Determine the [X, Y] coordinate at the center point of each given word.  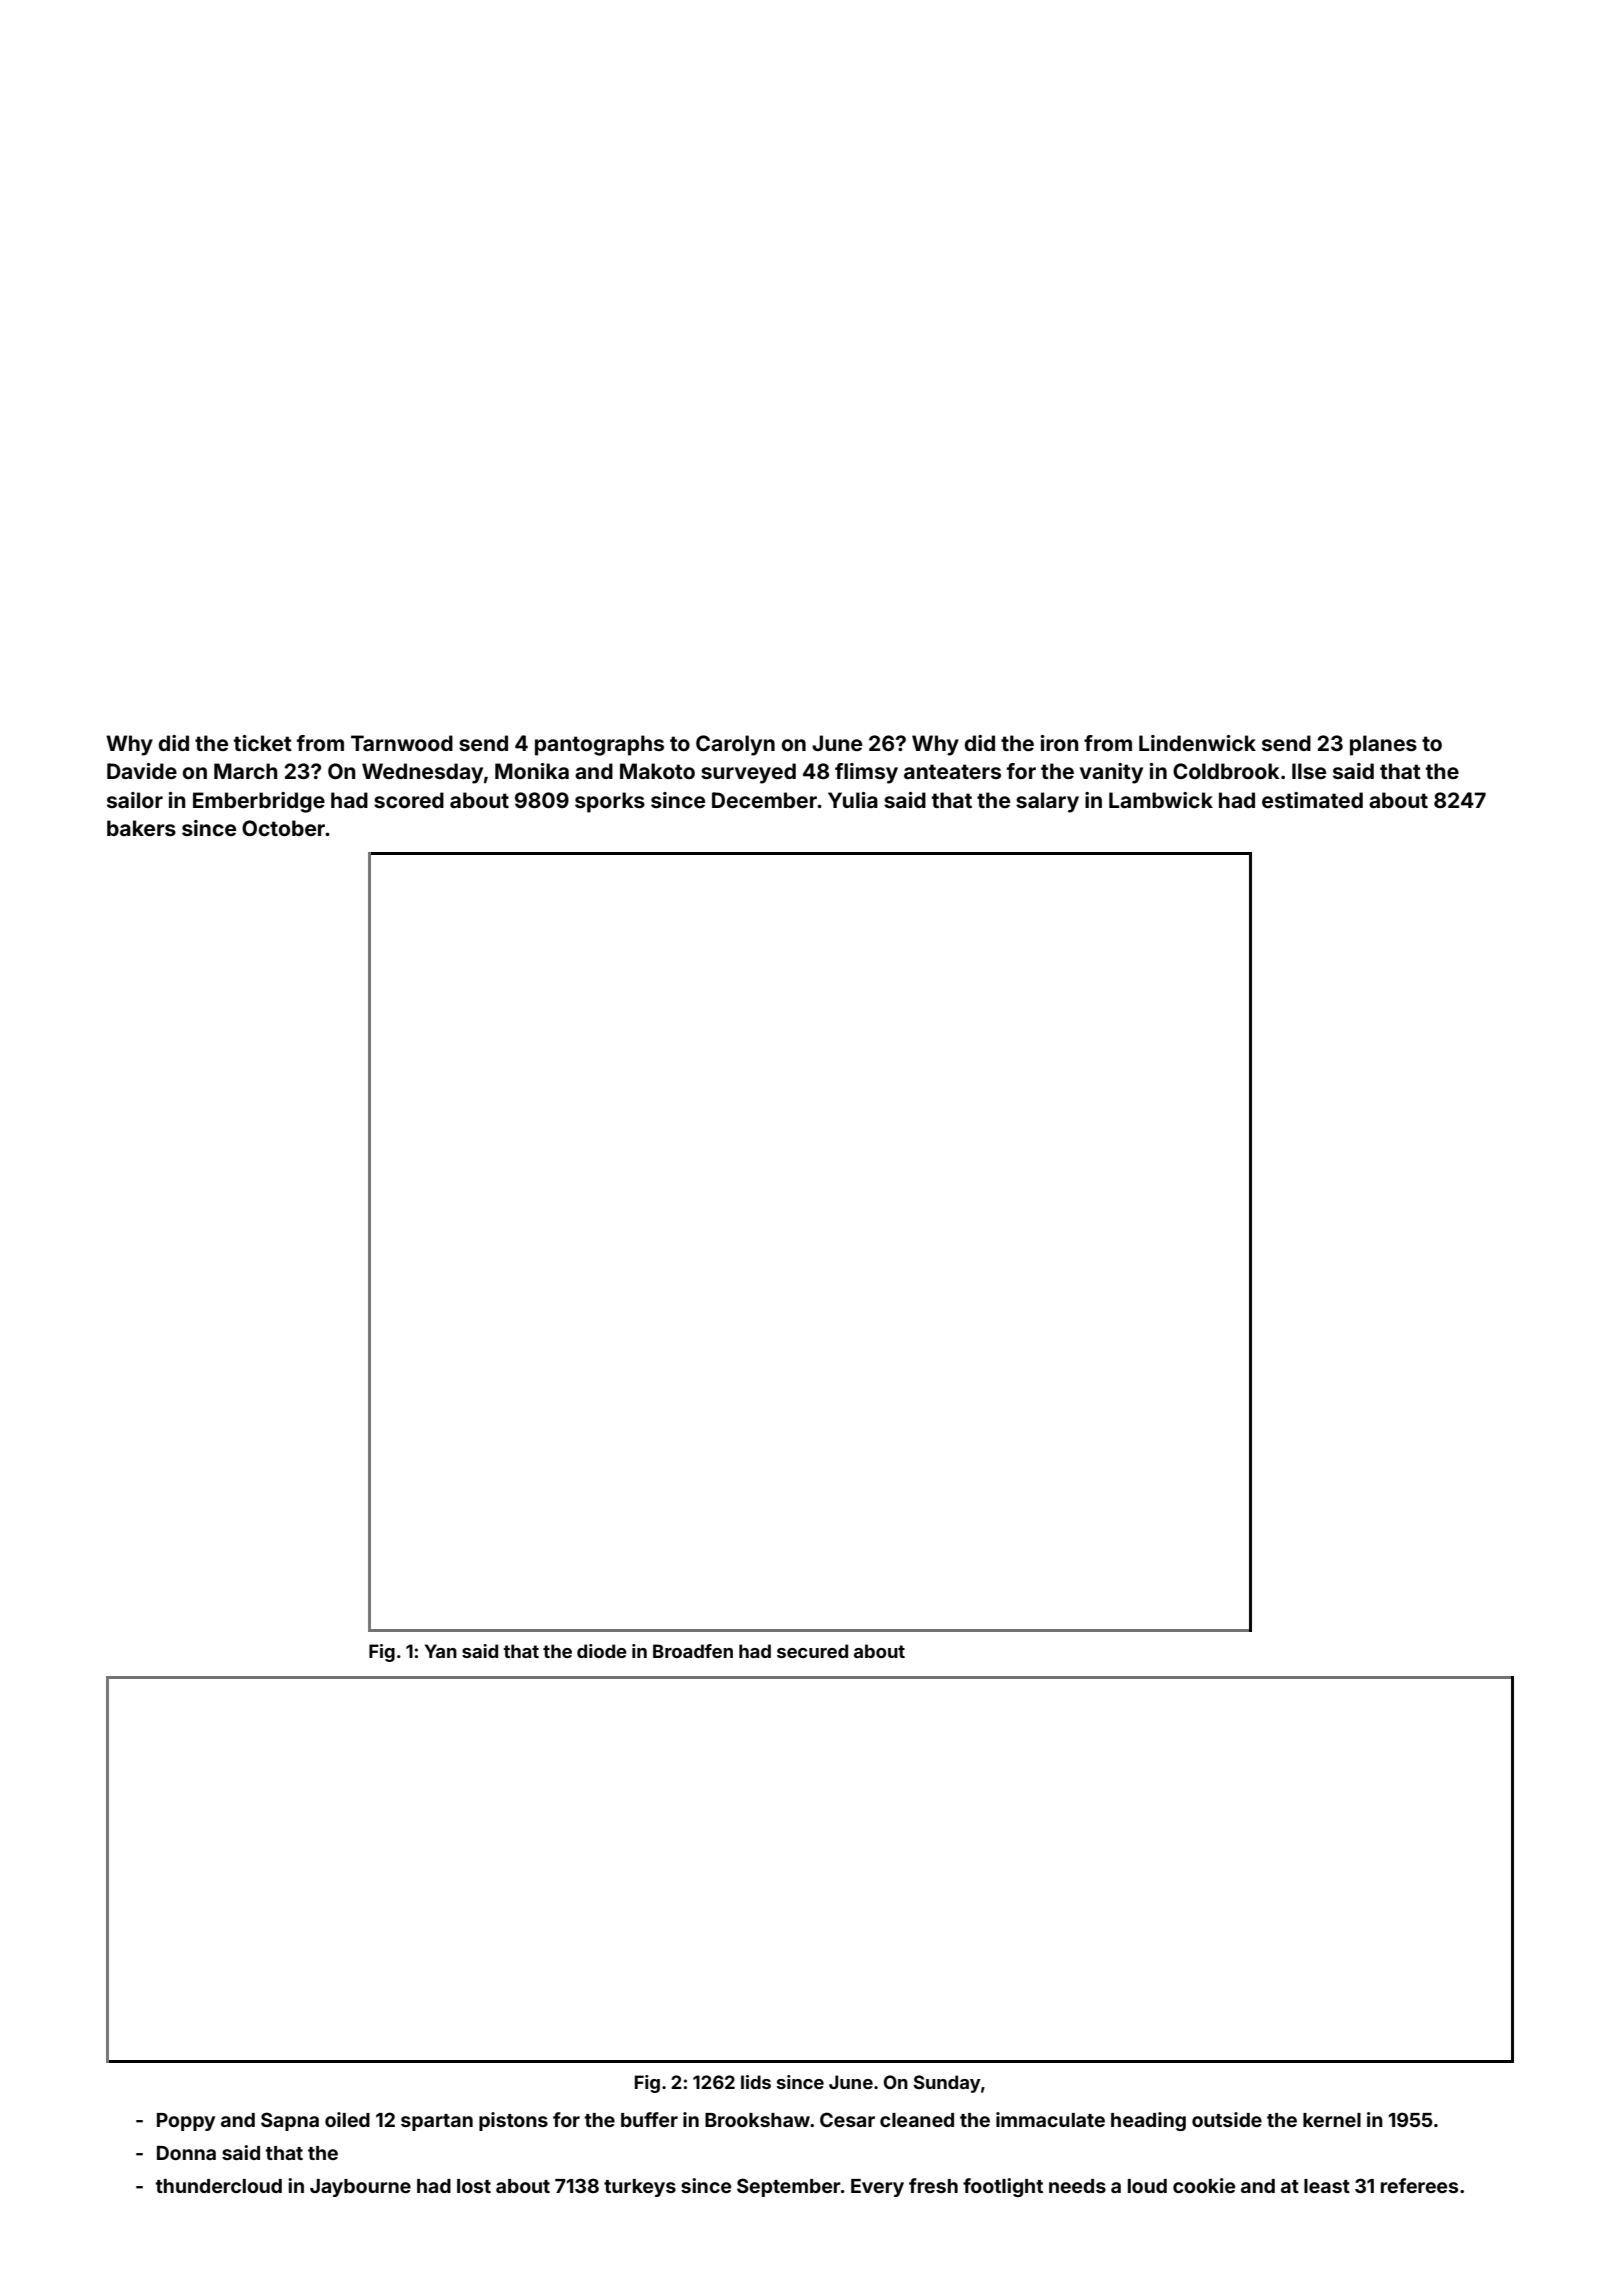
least [1327, 2186]
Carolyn [735, 745]
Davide [142, 771]
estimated [1312, 800]
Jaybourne [360, 2188]
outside [1227, 2119]
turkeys [640, 2188]
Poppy [186, 2122]
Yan [441, 1651]
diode [602, 1651]
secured [812, 1651]
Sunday [947, 2084]
